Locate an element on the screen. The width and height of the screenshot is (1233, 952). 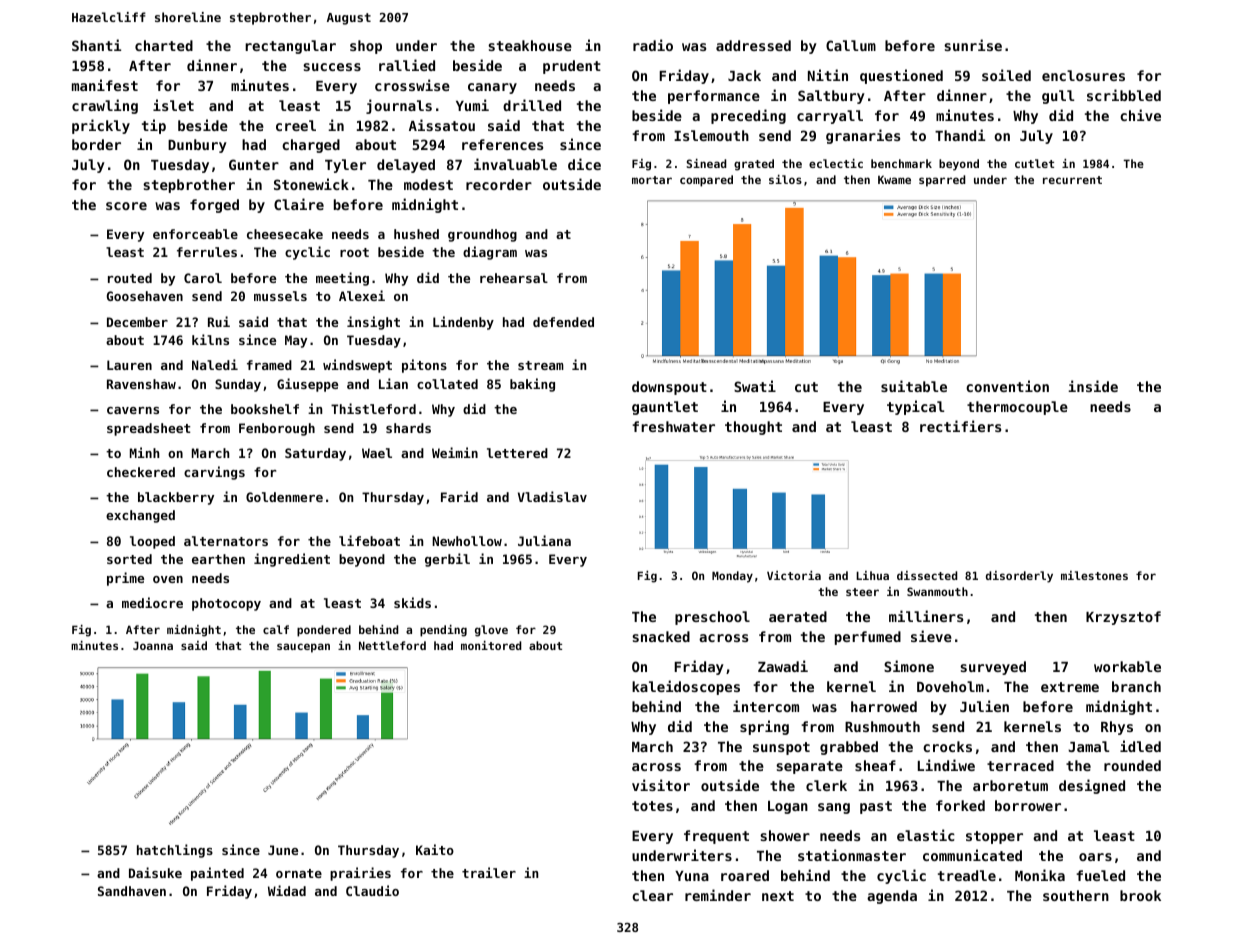
prudent is located at coordinates (572, 67).
